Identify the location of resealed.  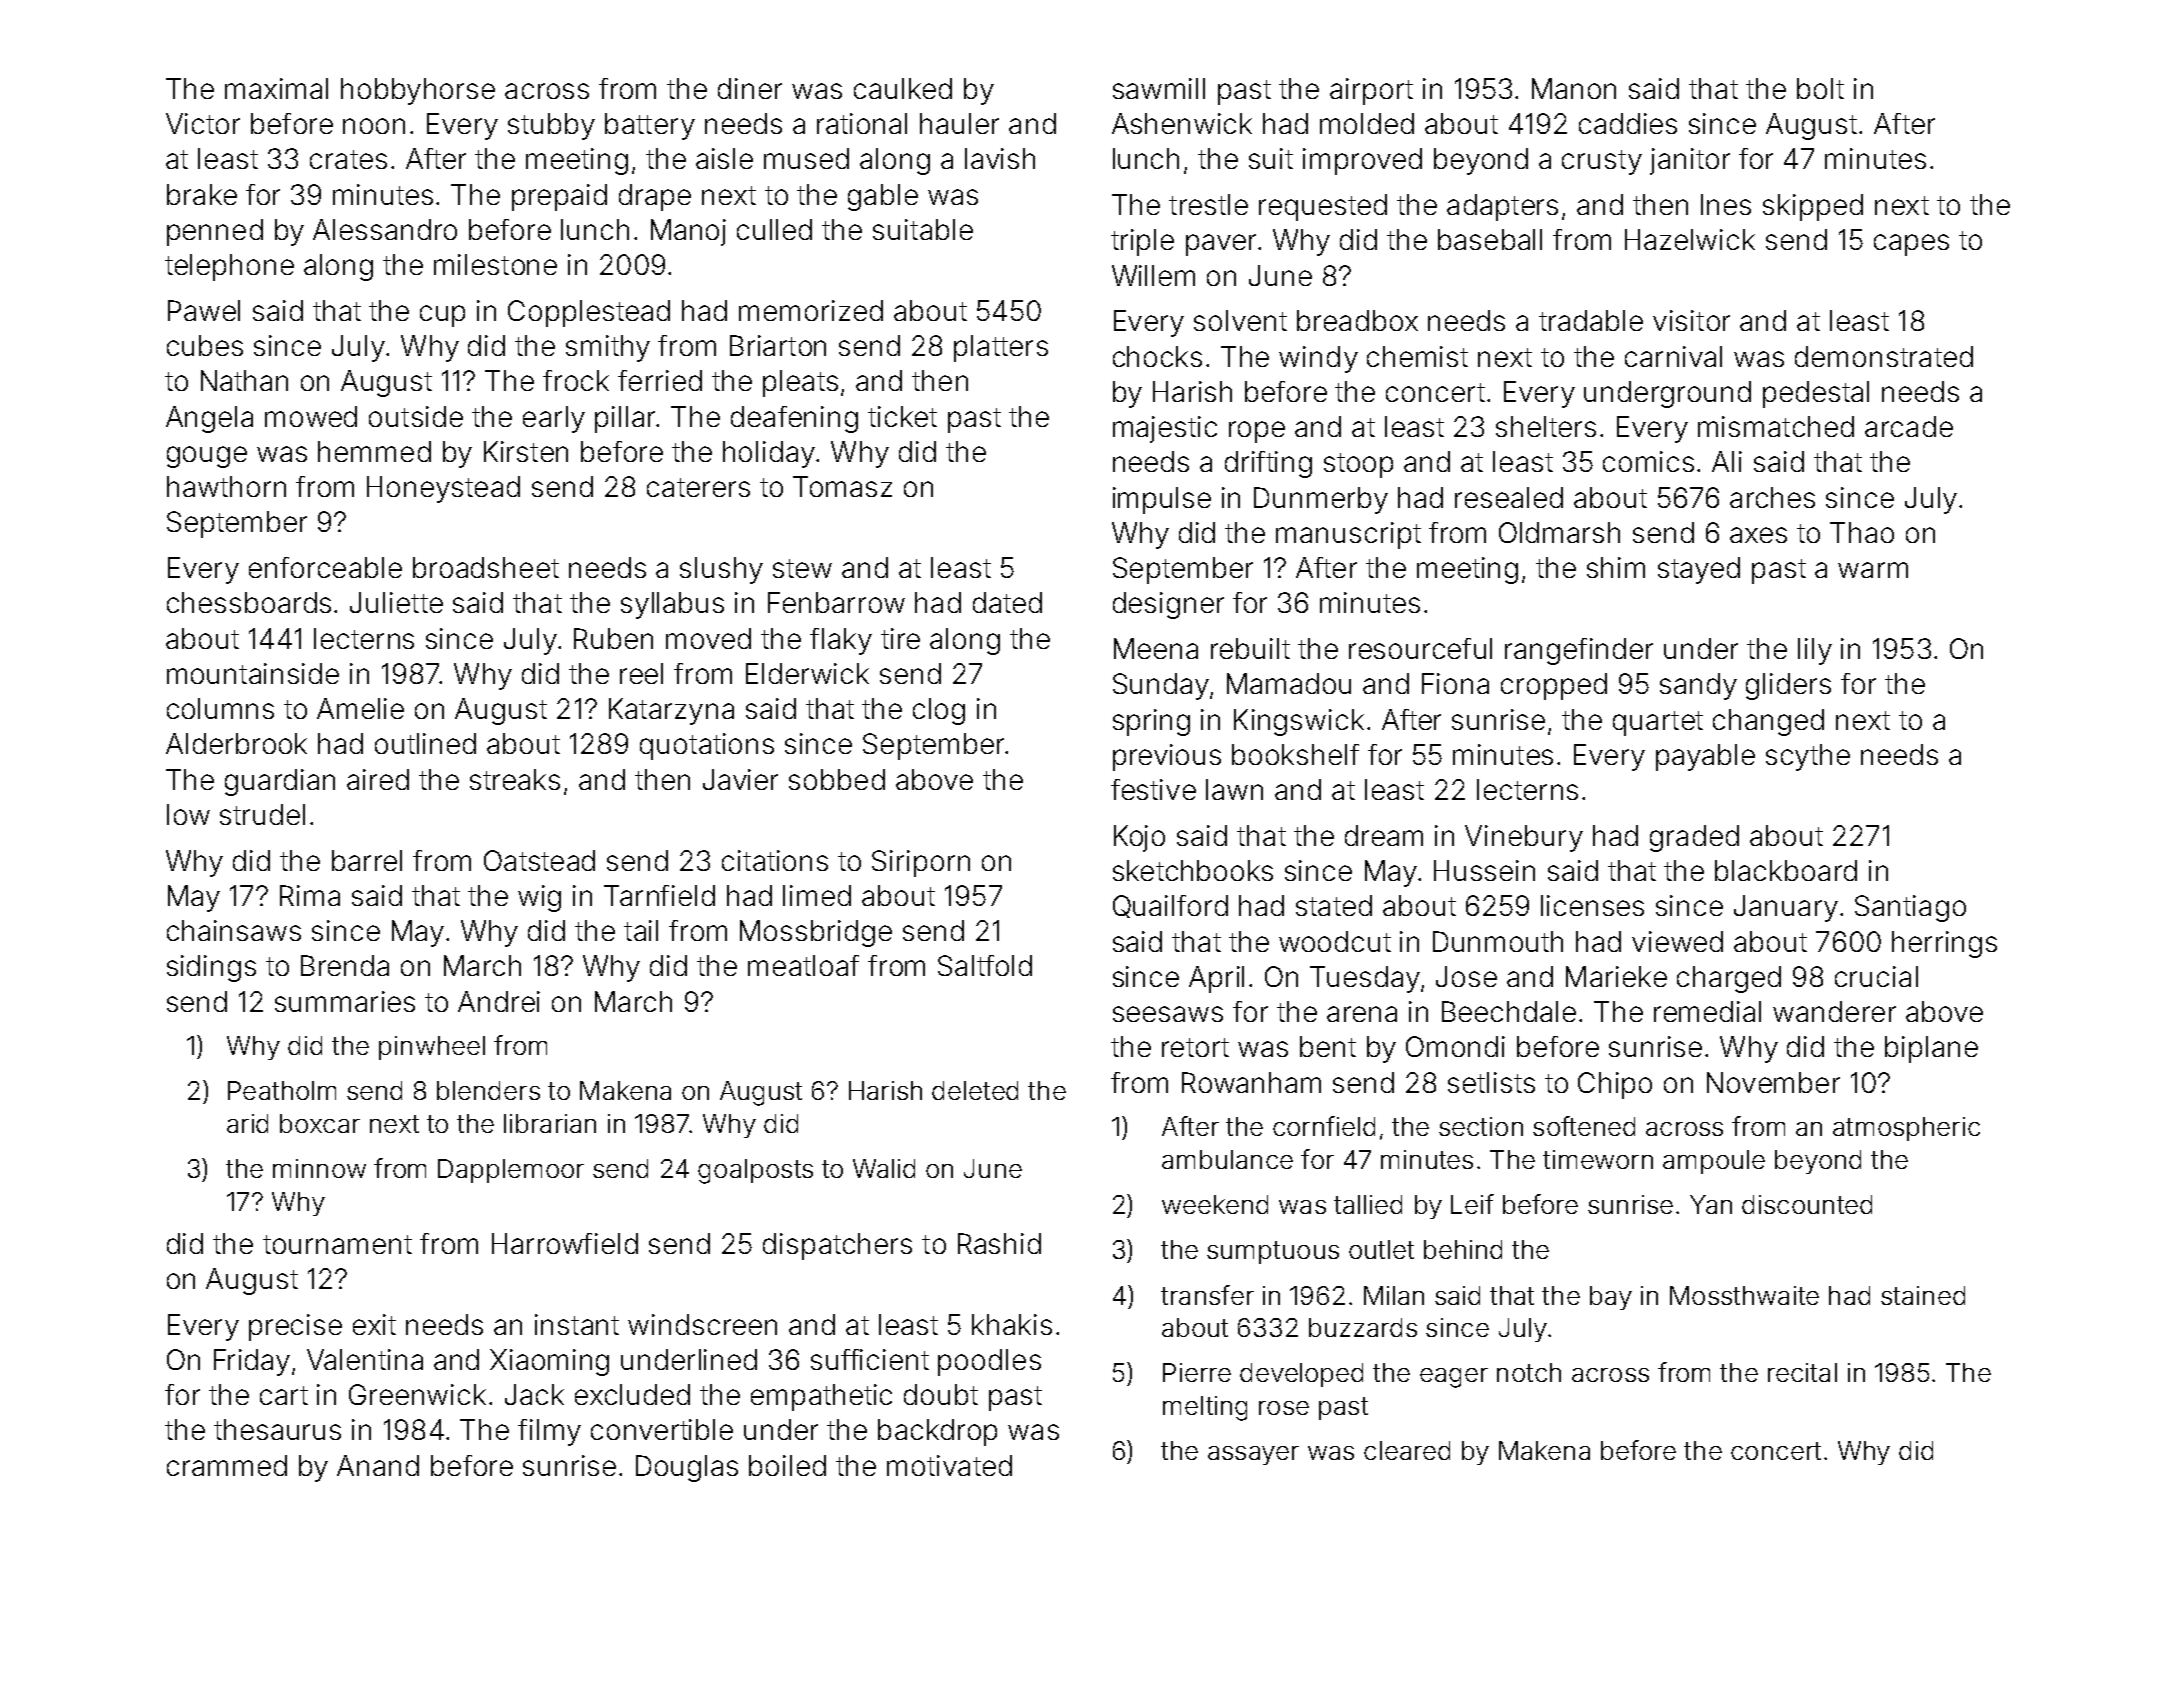
(1509, 497).
